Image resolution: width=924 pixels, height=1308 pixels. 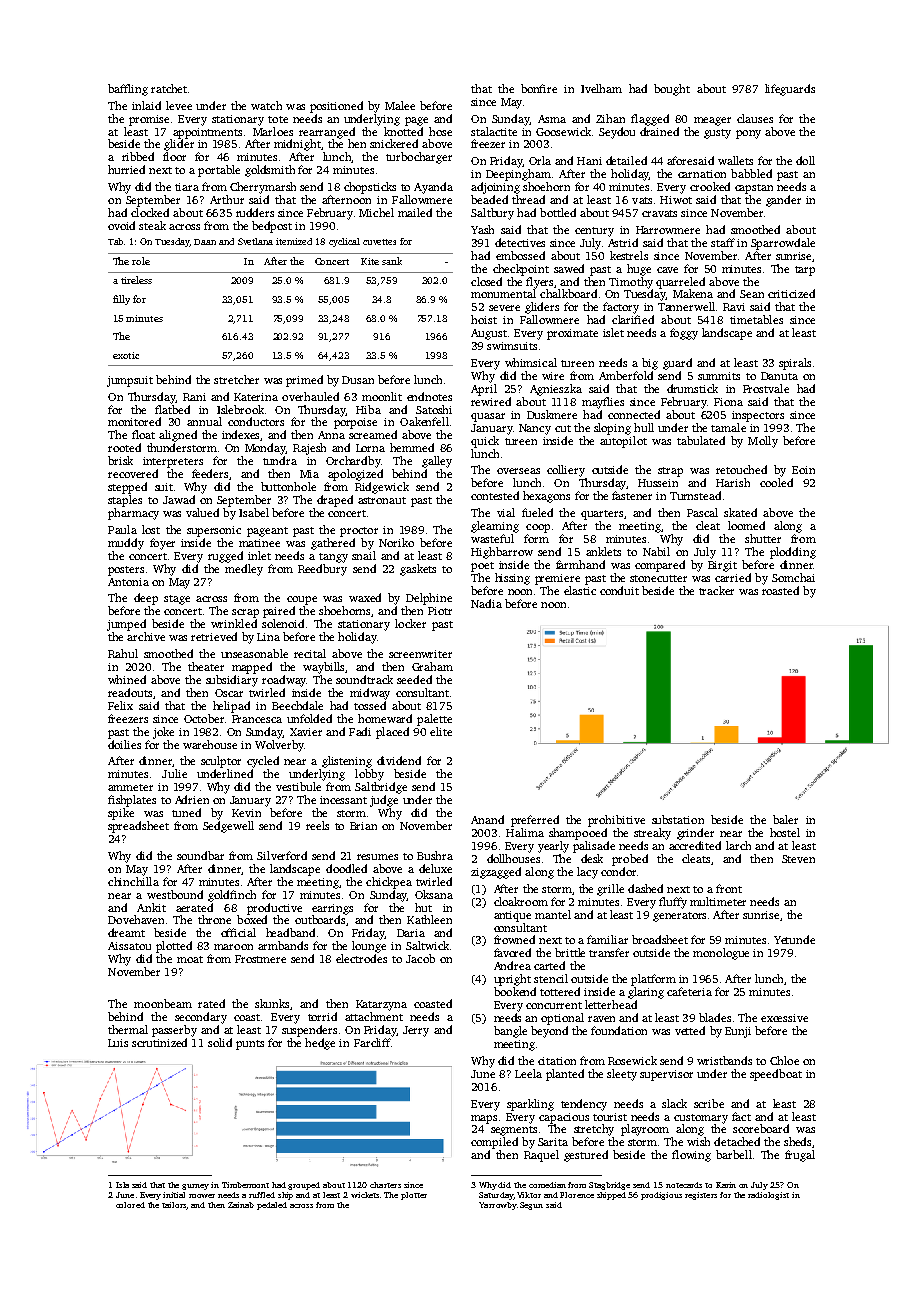 What do you see at coordinates (126, 932) in the screenshot?
I see `dreamt` at bounding box center [126, 932].
